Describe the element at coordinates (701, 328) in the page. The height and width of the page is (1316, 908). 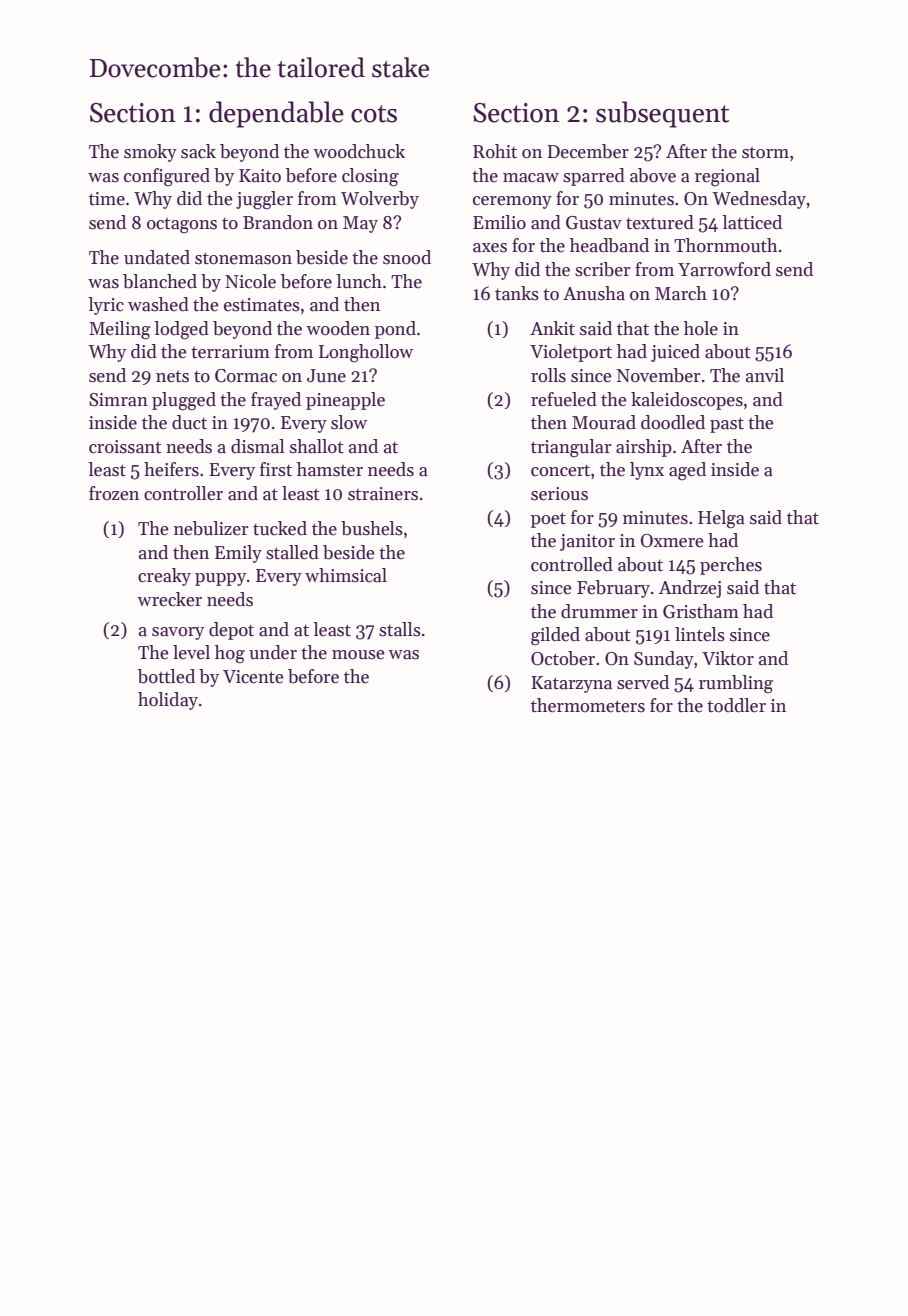
I see `hole` at that location.
